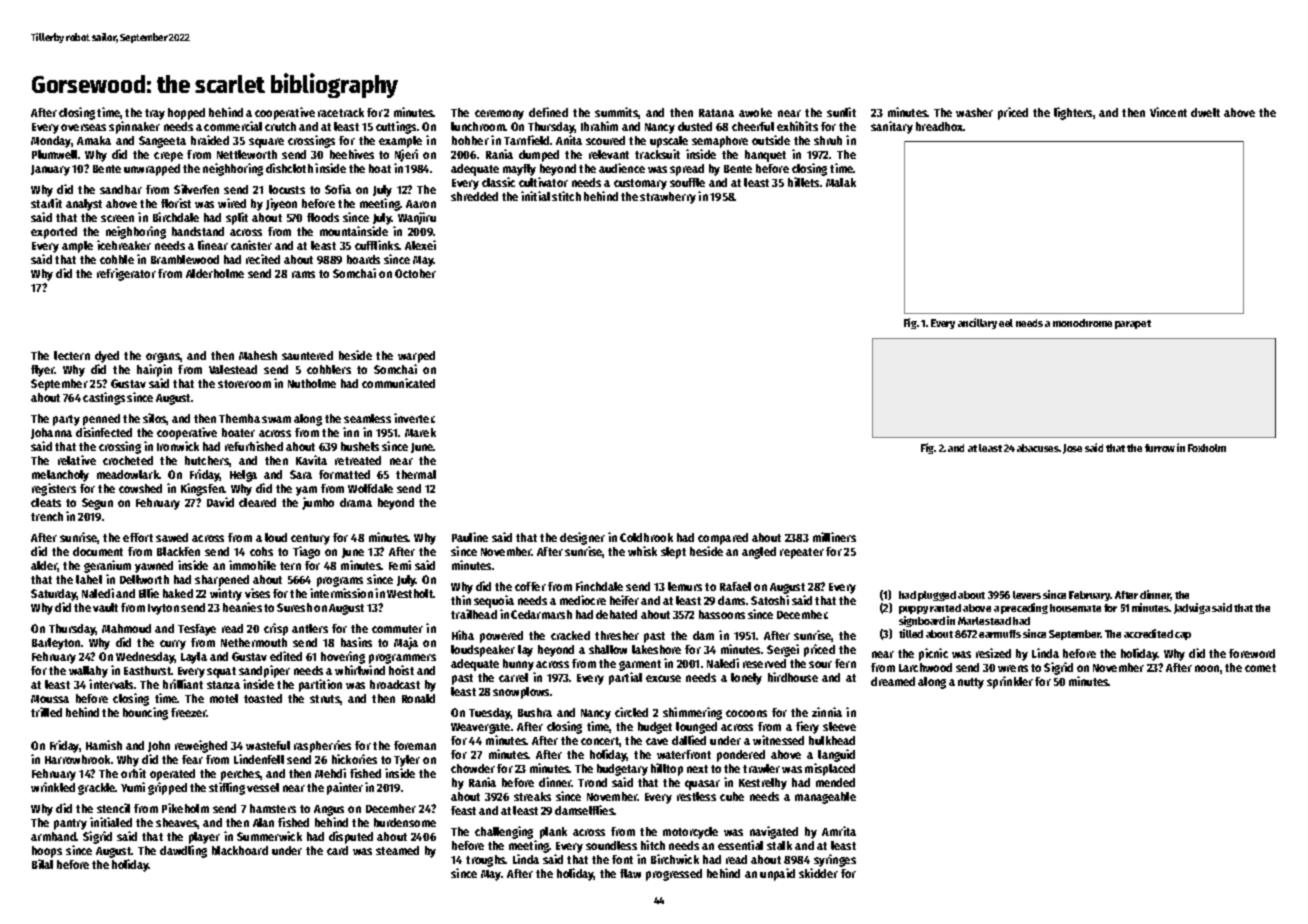 Image resolution: width=1308 pixels, height=924 pixels. Describe the element at coordinates (1133, 324) in the page. I see `parapet` at that location.
